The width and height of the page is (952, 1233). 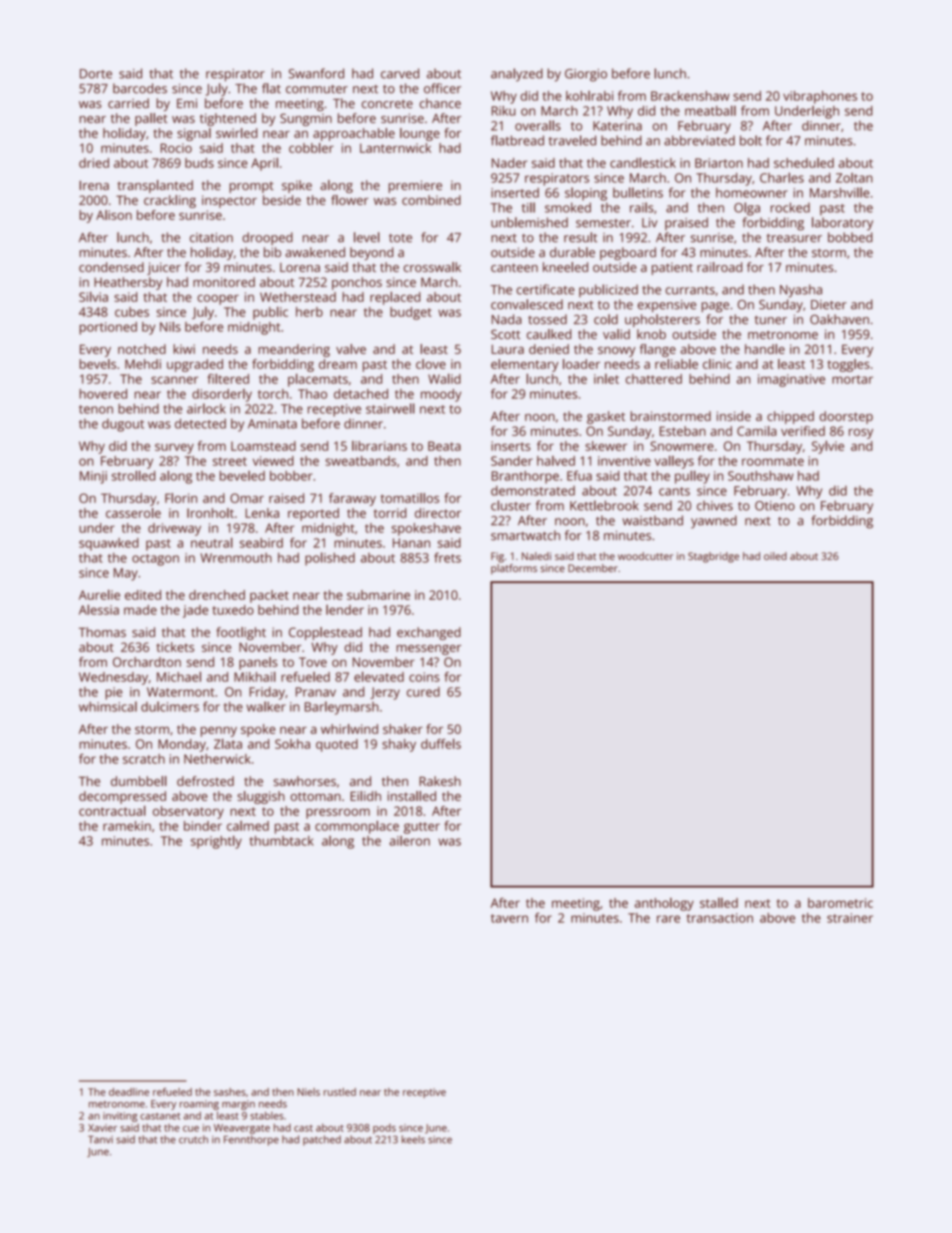 What do you see at coordinates (108, 706) in the page?
I see `whimsical` at bounding box center [108, 706].
